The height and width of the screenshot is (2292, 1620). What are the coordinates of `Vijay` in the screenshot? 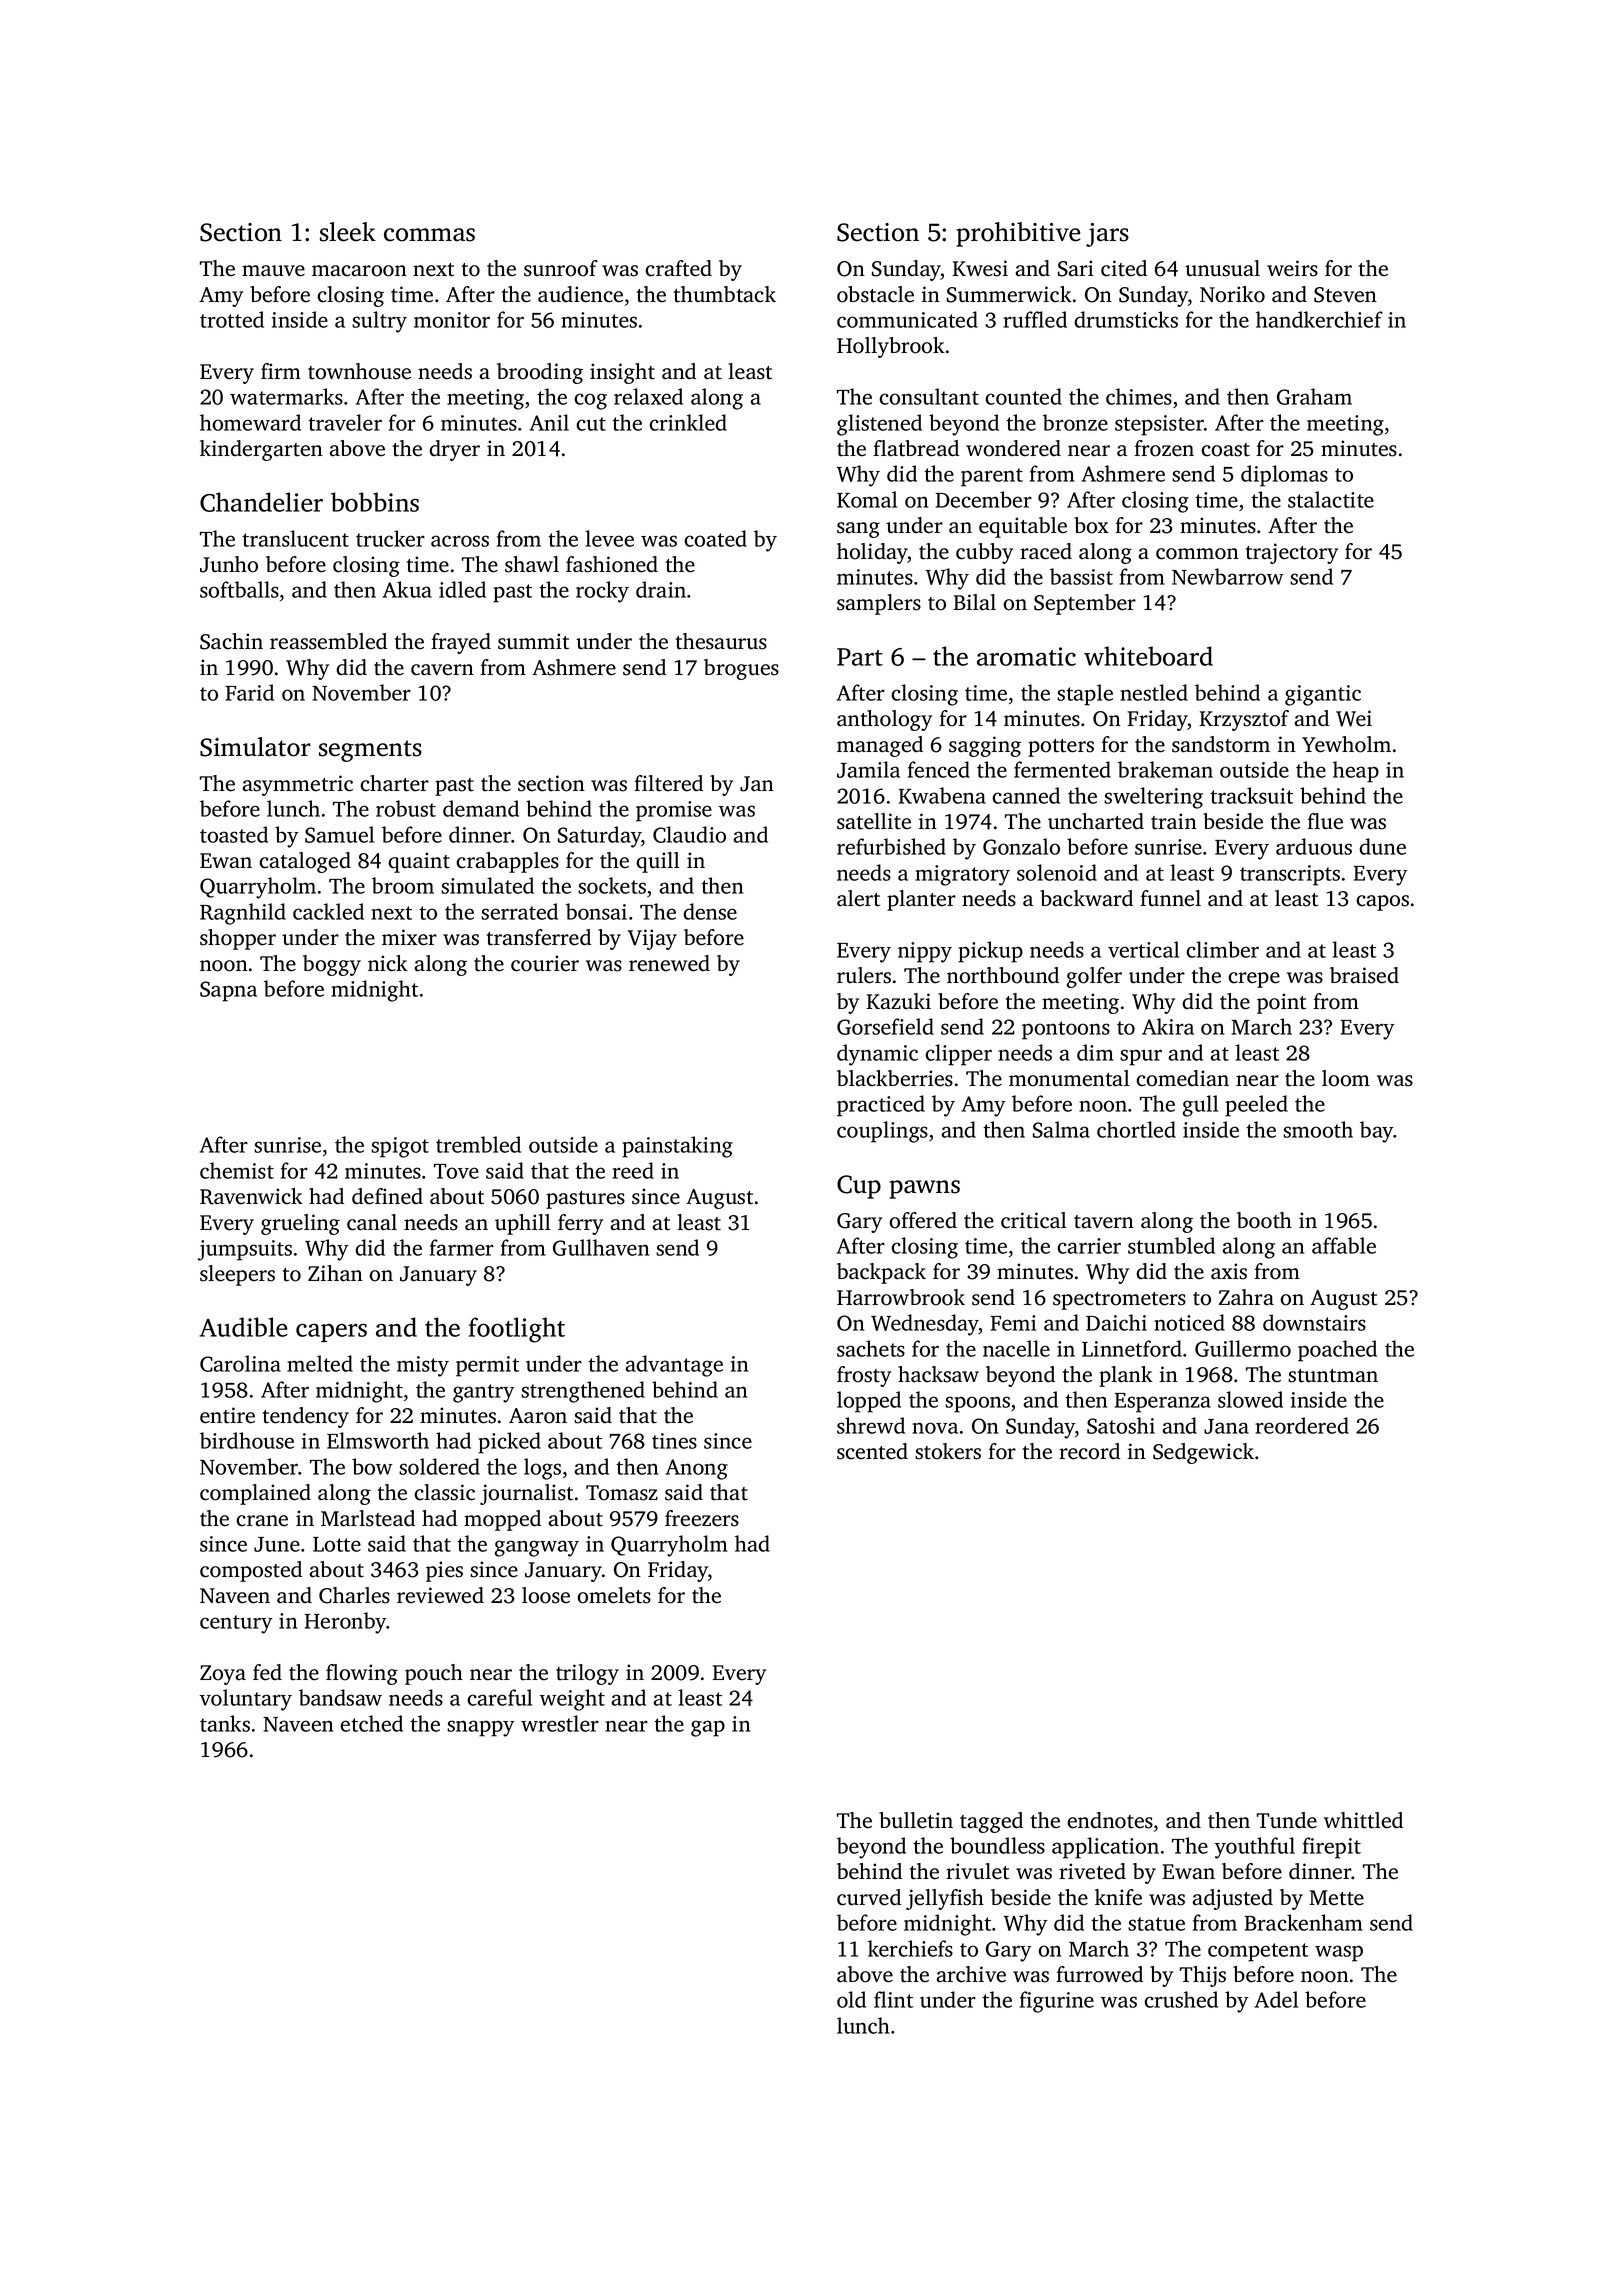 It's located at (652, 939).
